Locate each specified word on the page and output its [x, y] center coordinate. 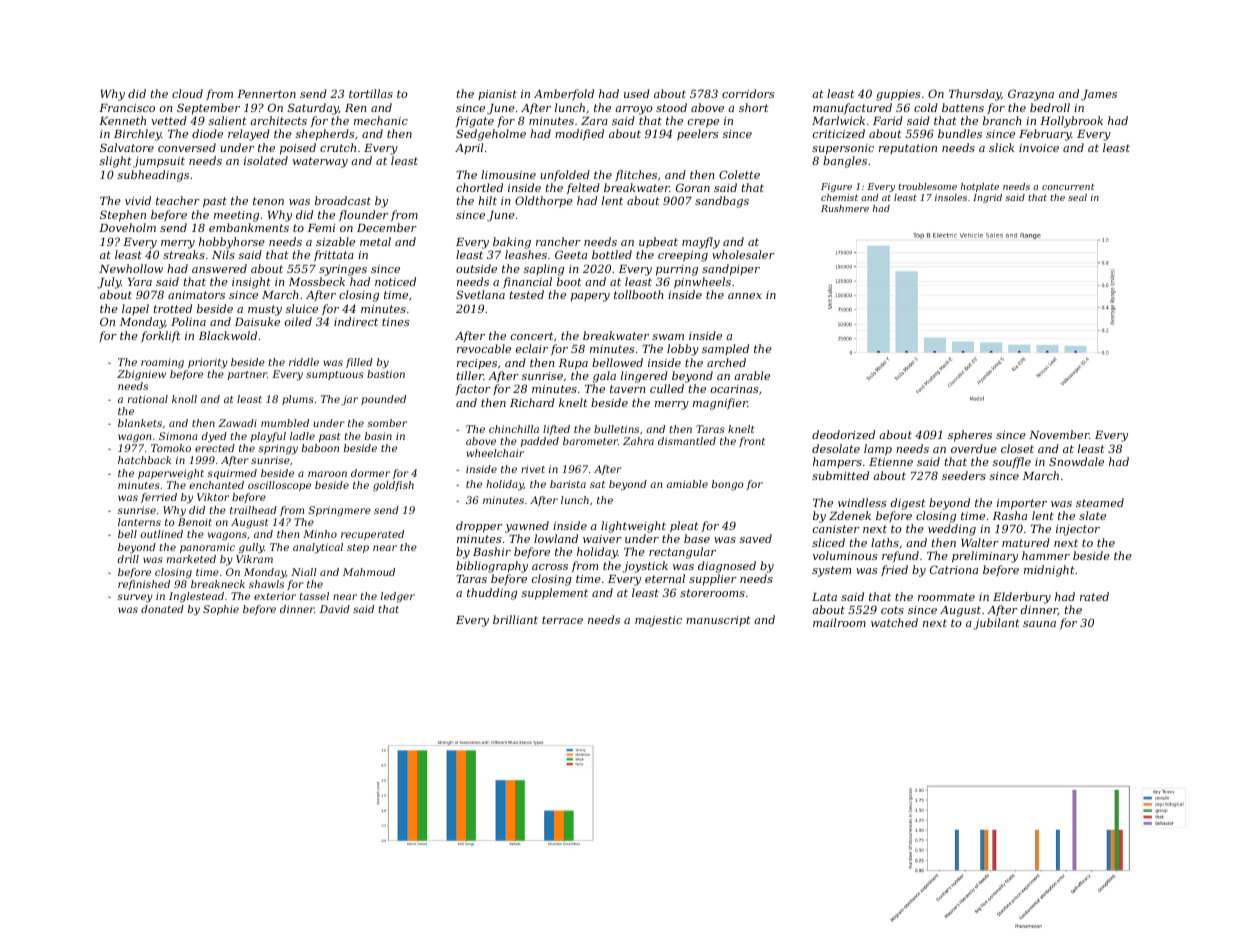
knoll [184, 399]
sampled [725, 349]
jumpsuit [159, 162]
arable [752, 375]
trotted [173, 308]
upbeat [658, 243]
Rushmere [845, 208]
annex [745, 296]
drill [128, 559]
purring [677, 270]
